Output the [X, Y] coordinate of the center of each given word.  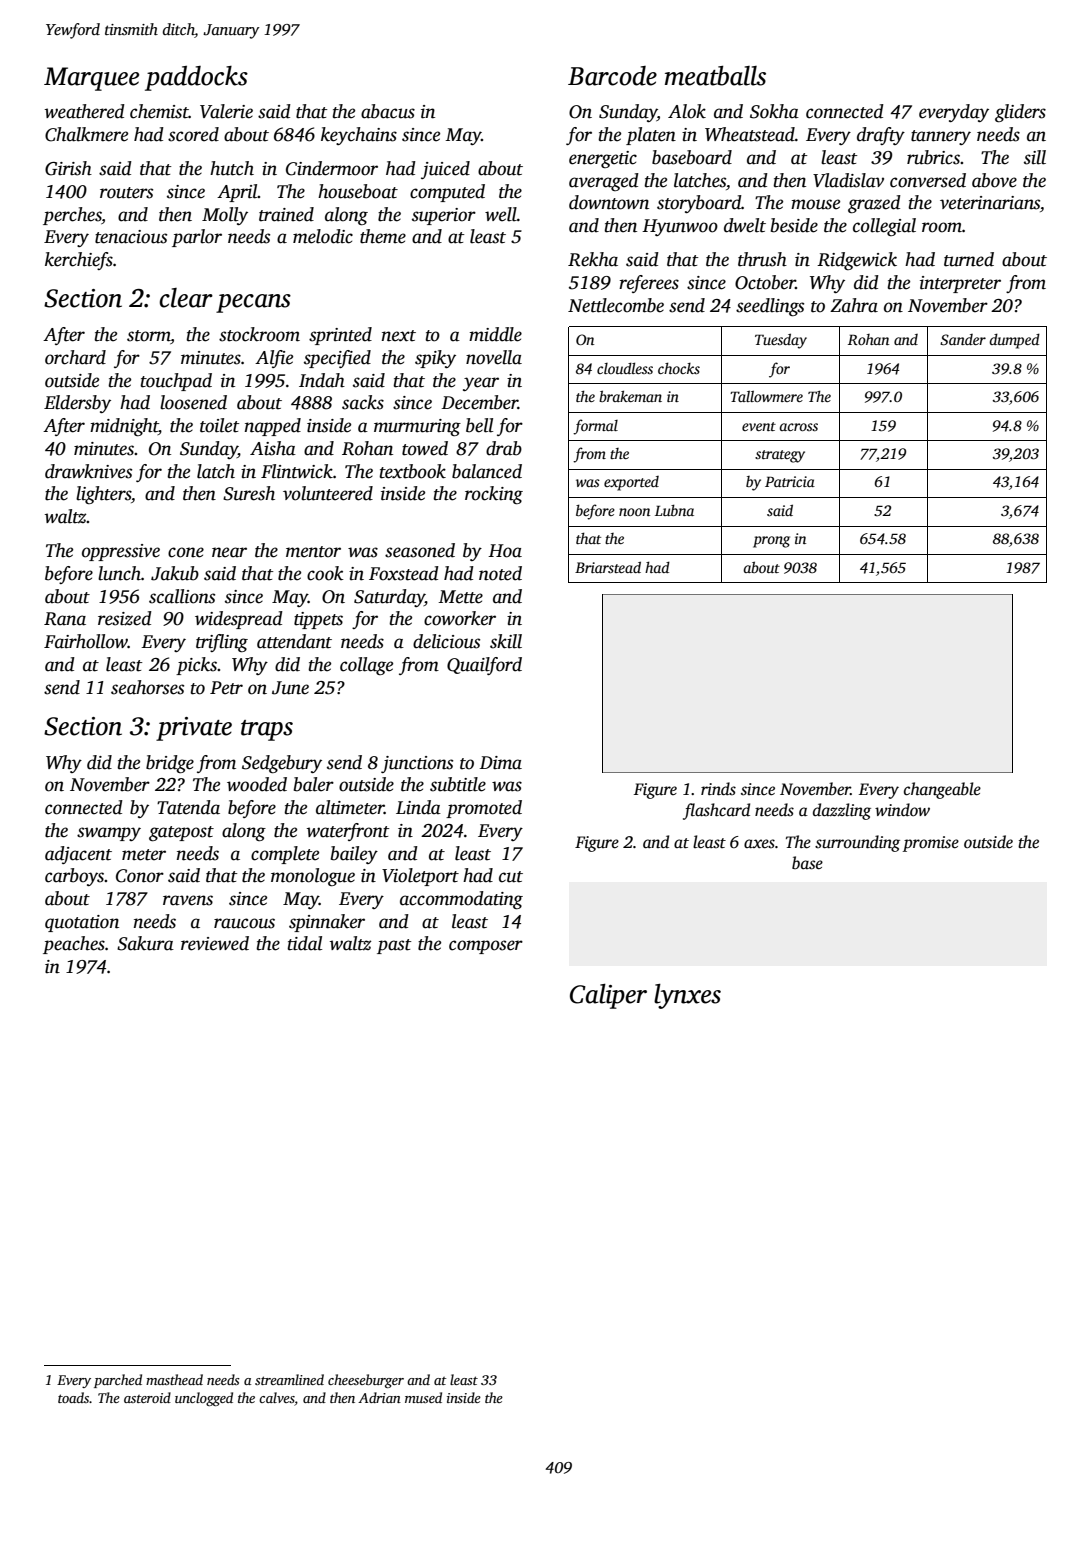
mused [423, 1397]
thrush [762, 259]
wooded [257, 784]
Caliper [608, 996]
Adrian [379, 1397]
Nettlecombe [616, 305]
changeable [942, 790]
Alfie [274, 359]
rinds [718, 789]
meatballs [715, 76]
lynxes [687, 996]
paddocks [196, 78]
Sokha [774, 111]
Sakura [145, 943]
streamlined [289, 1379]
